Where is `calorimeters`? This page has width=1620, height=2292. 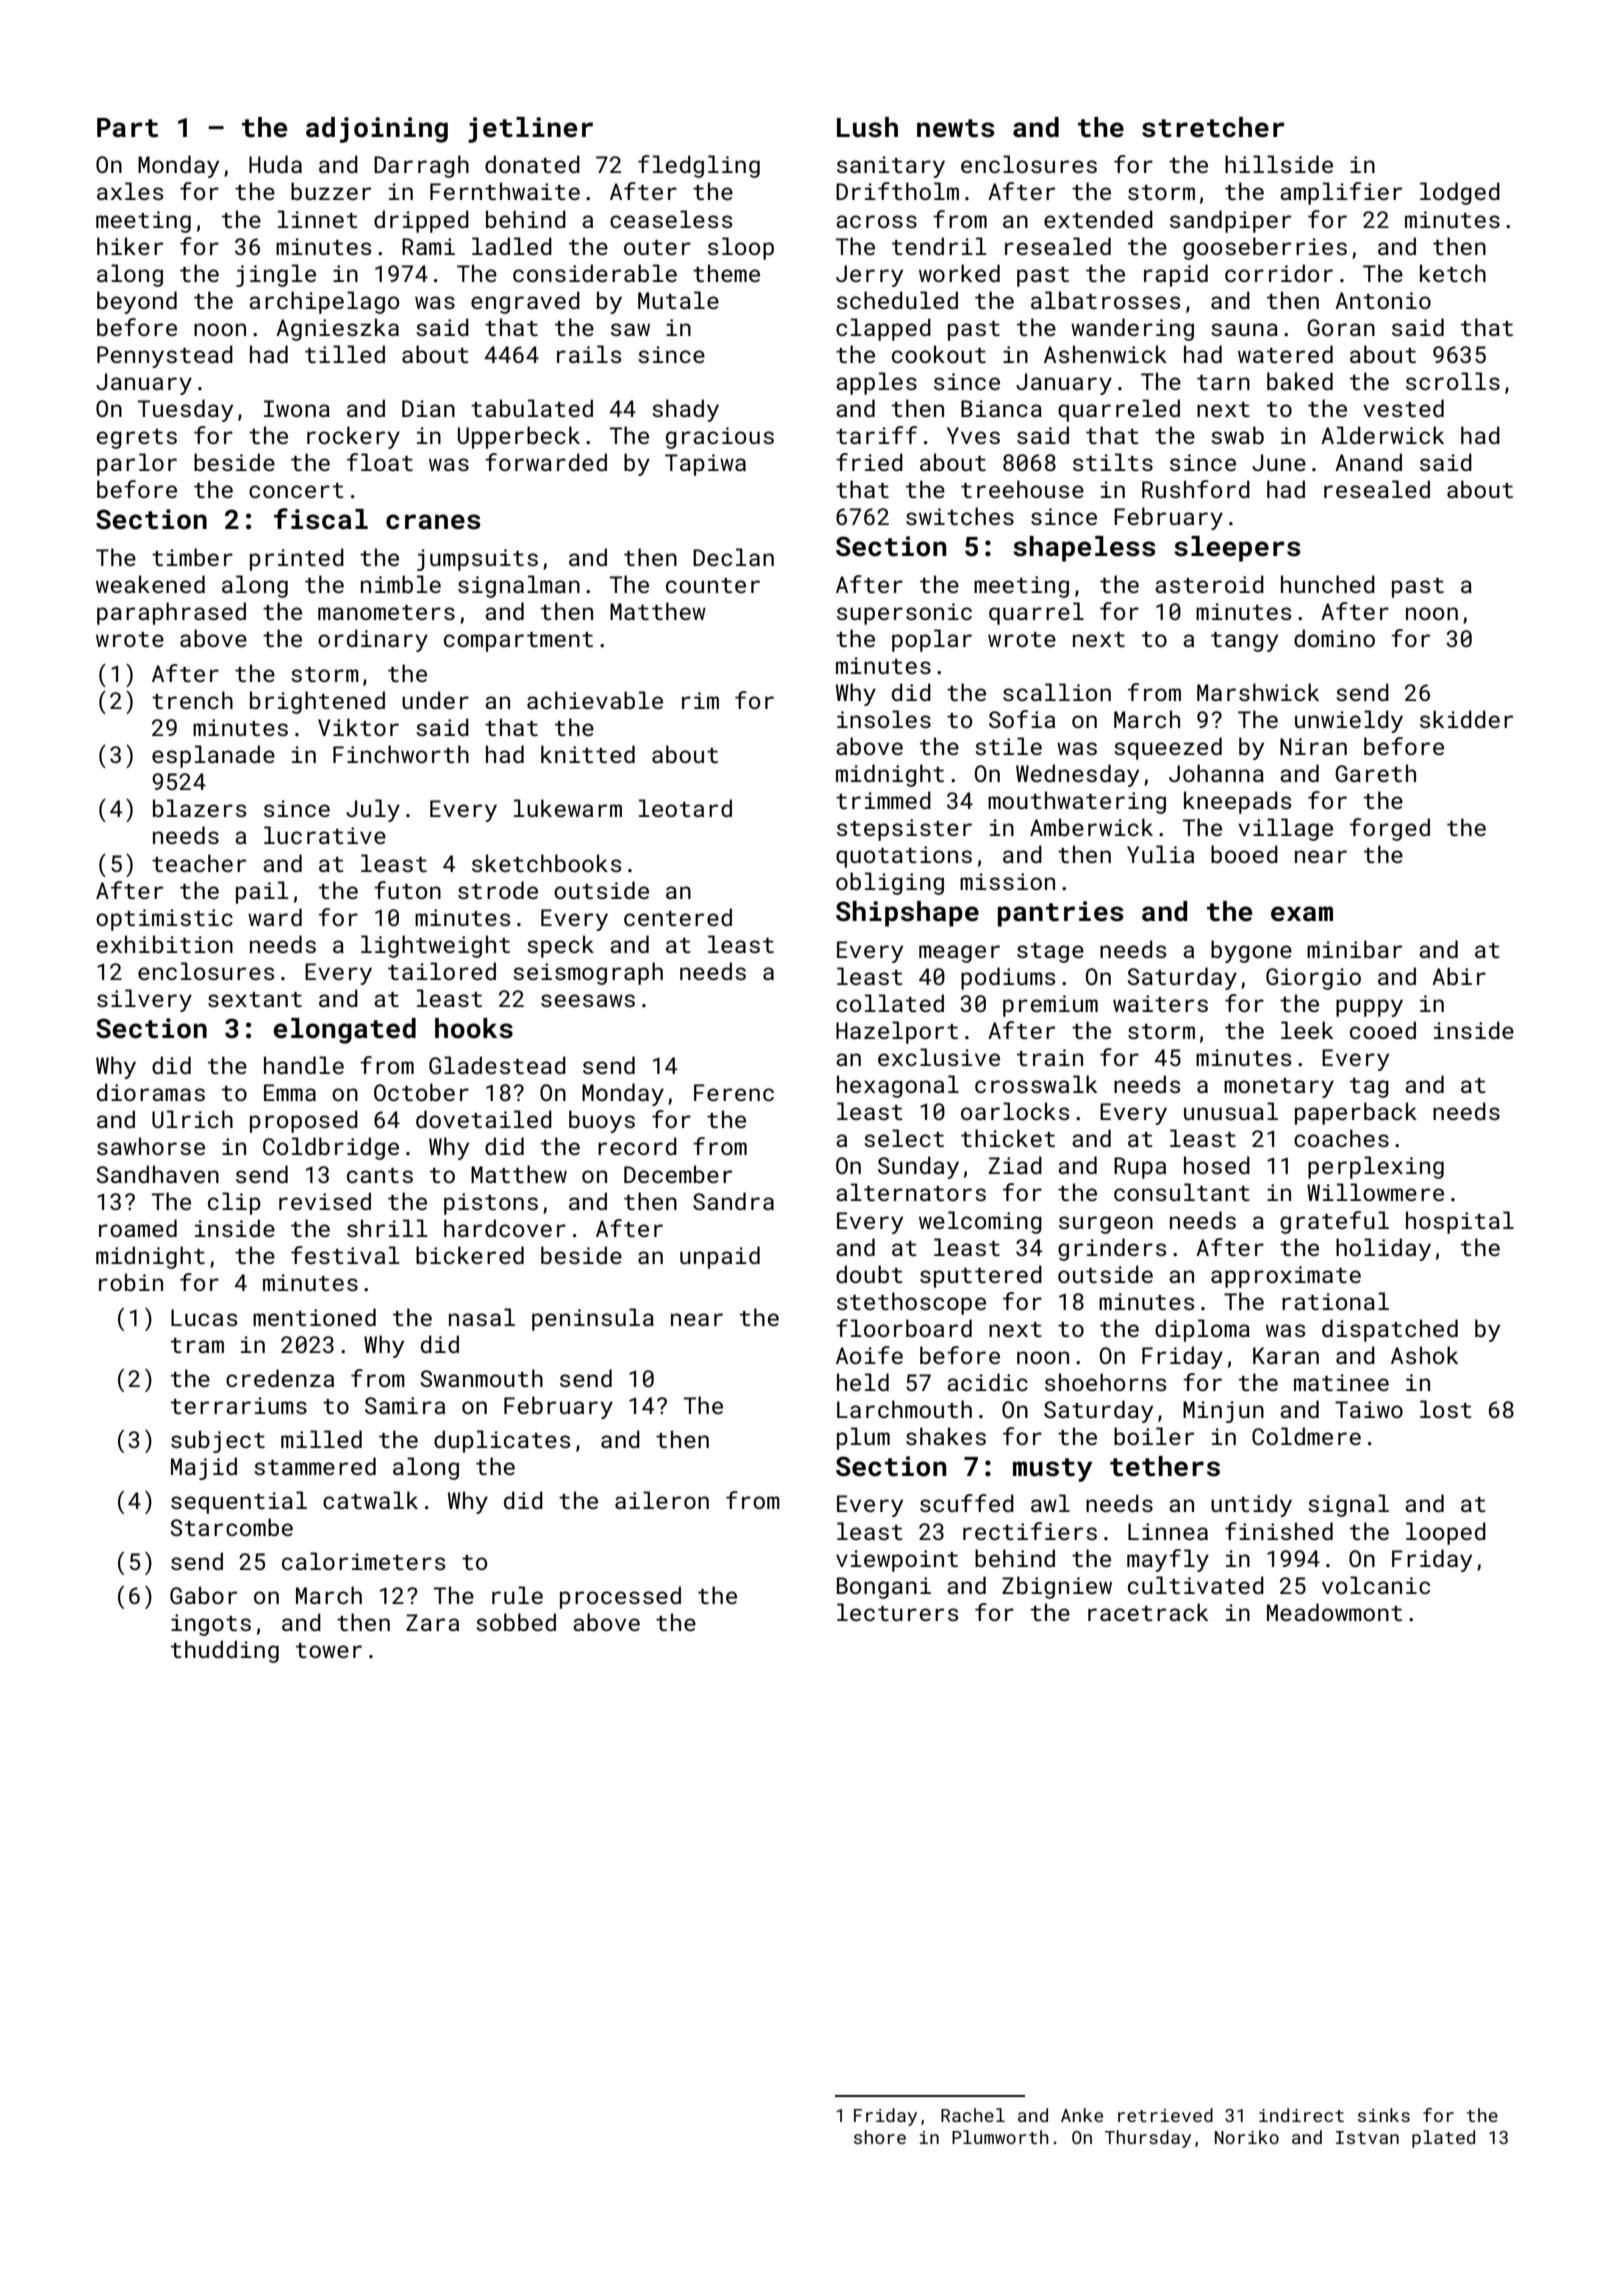
calorimeters is located at coordinates (363, 1561).
